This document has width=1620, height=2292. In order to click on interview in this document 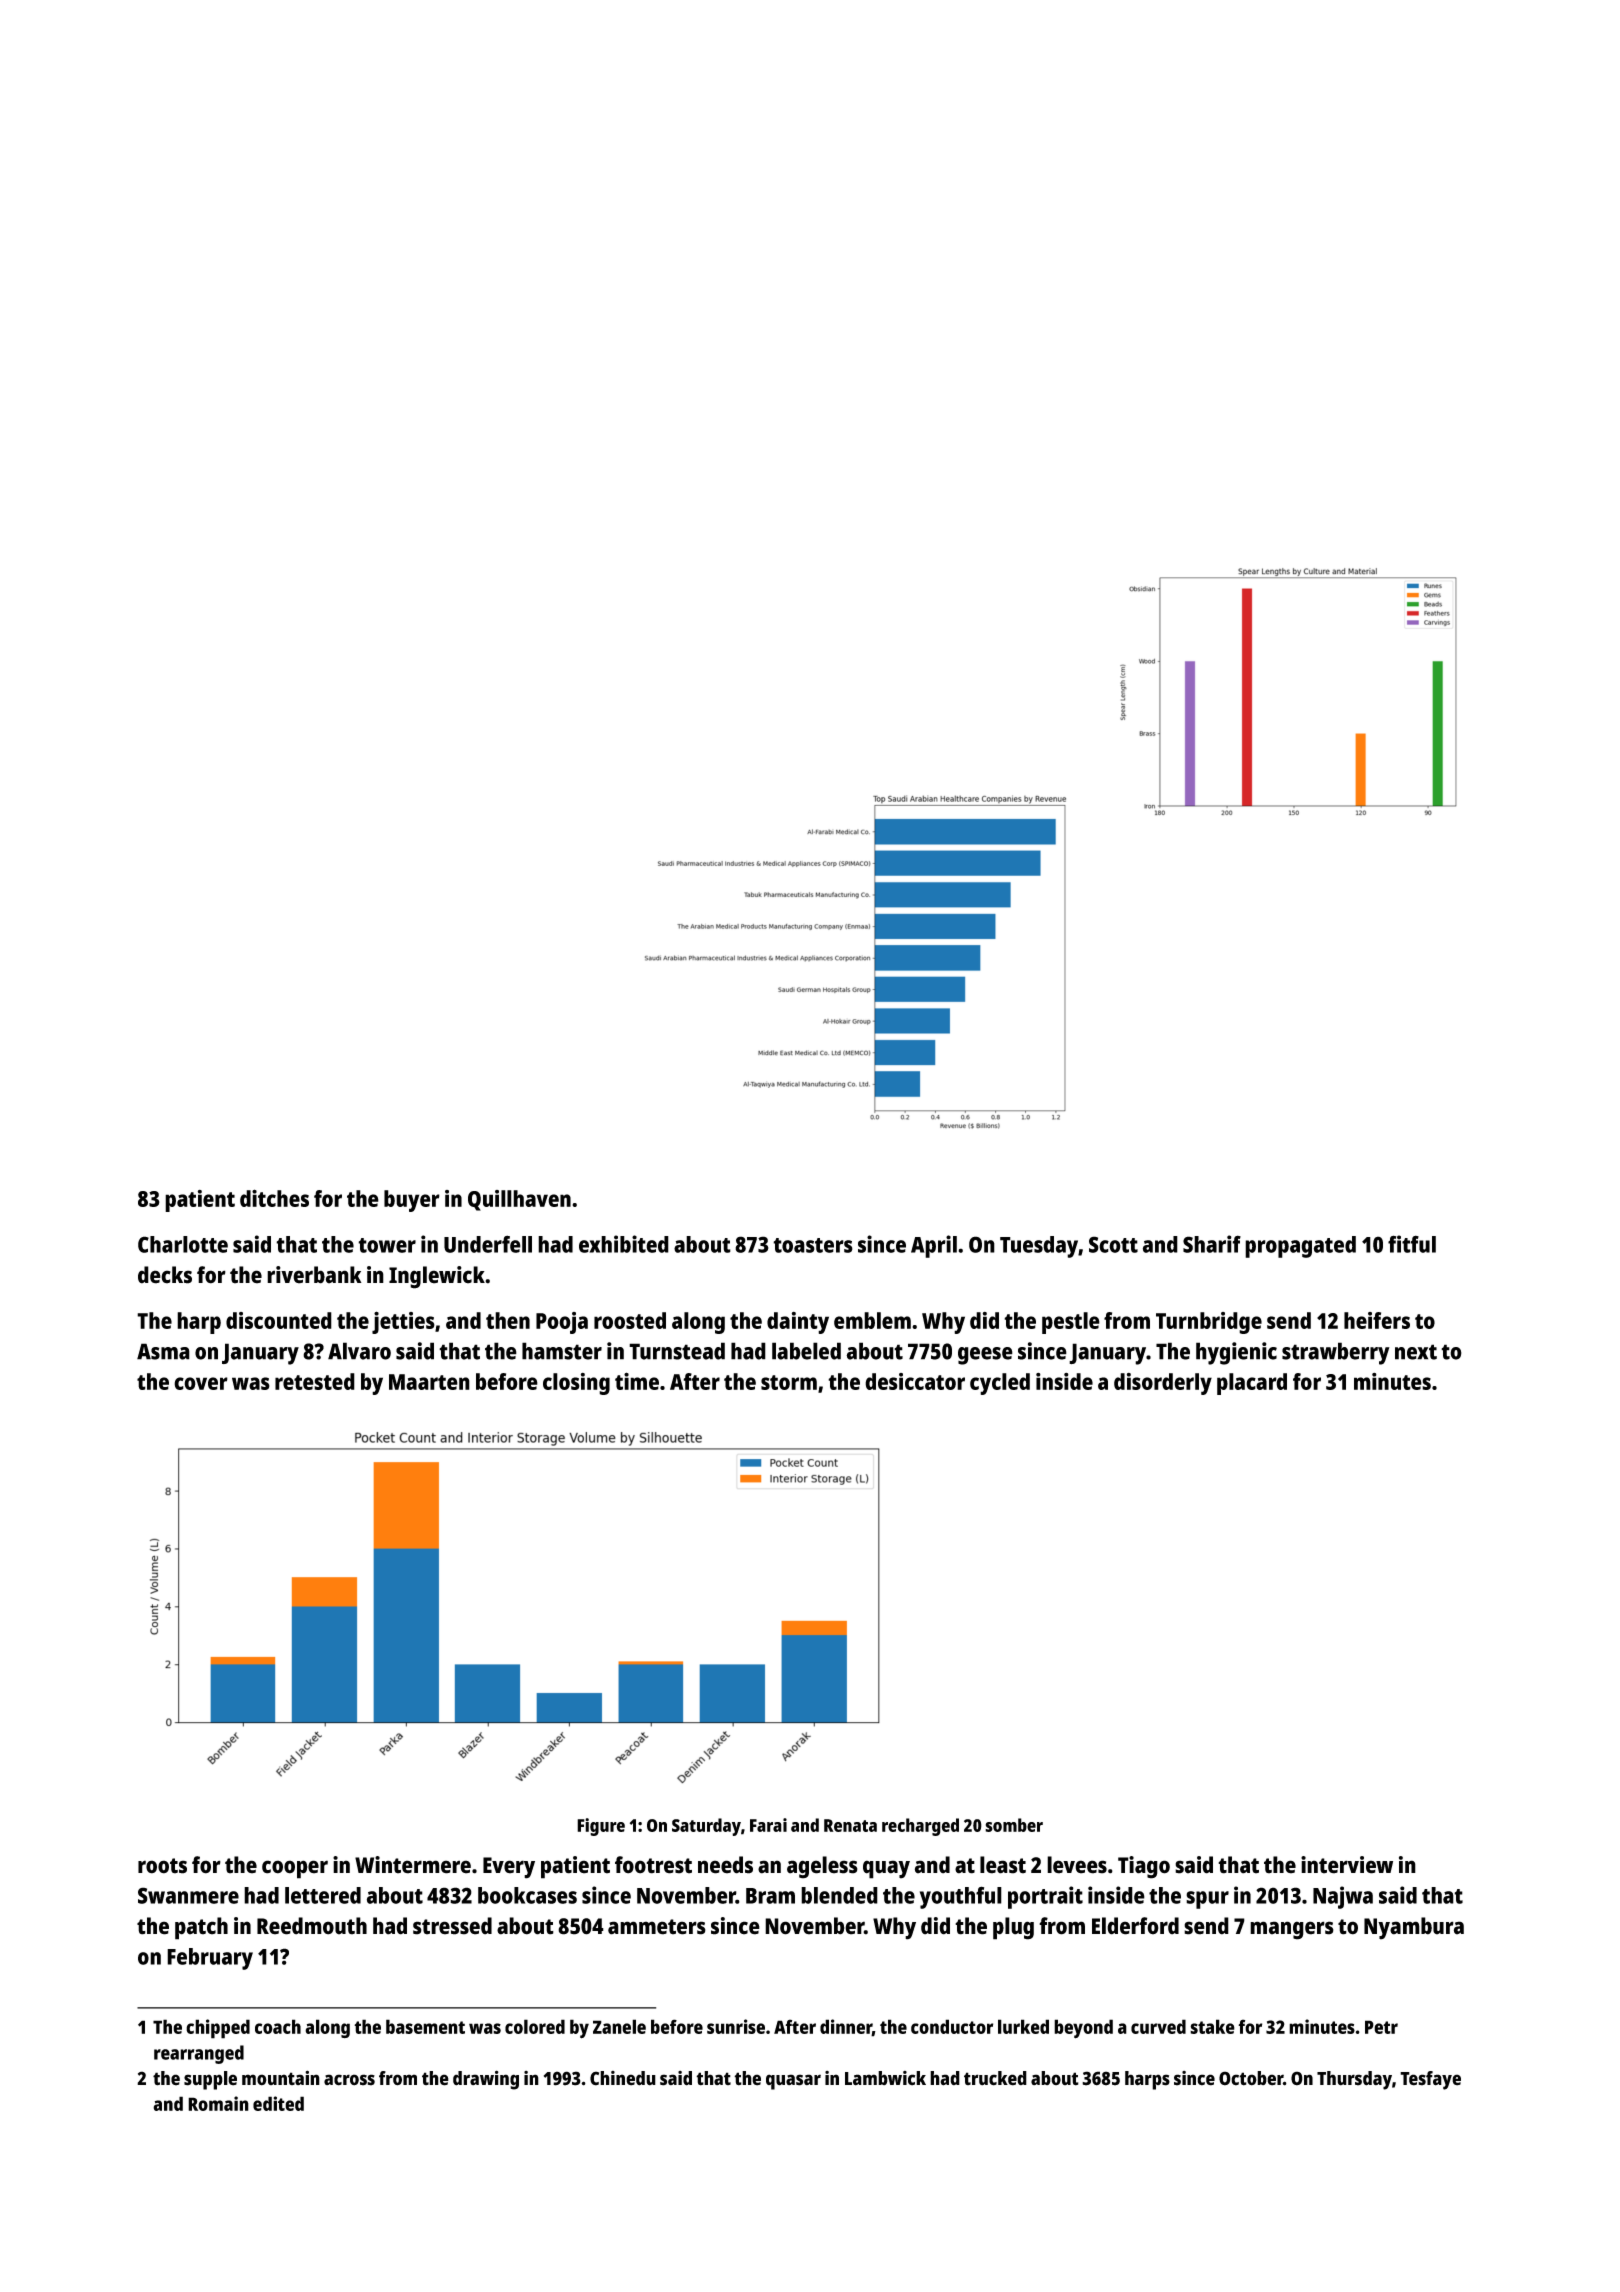, I will do `click(1347, 1865)`.
